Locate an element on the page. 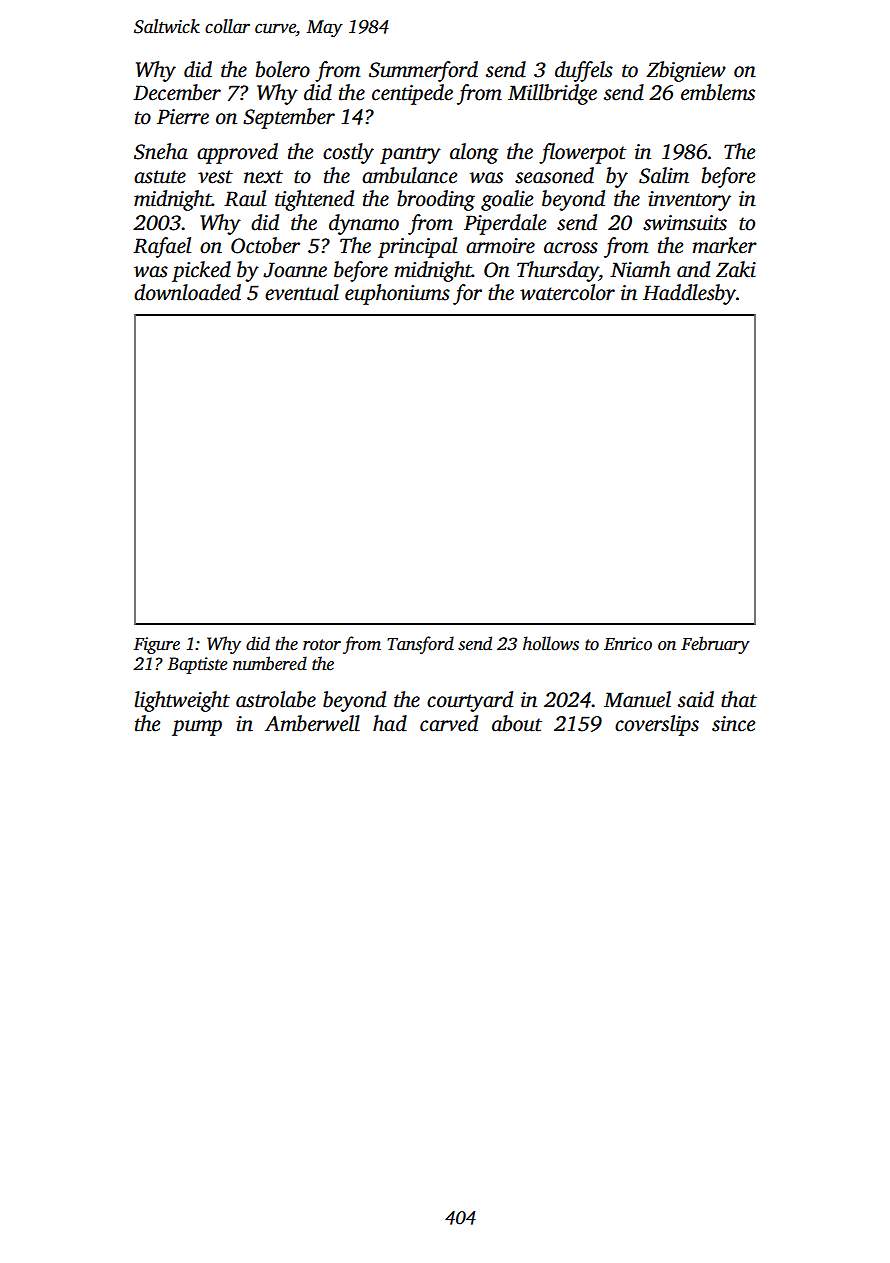  Zbigniew is located at coordinates (686, 71).
